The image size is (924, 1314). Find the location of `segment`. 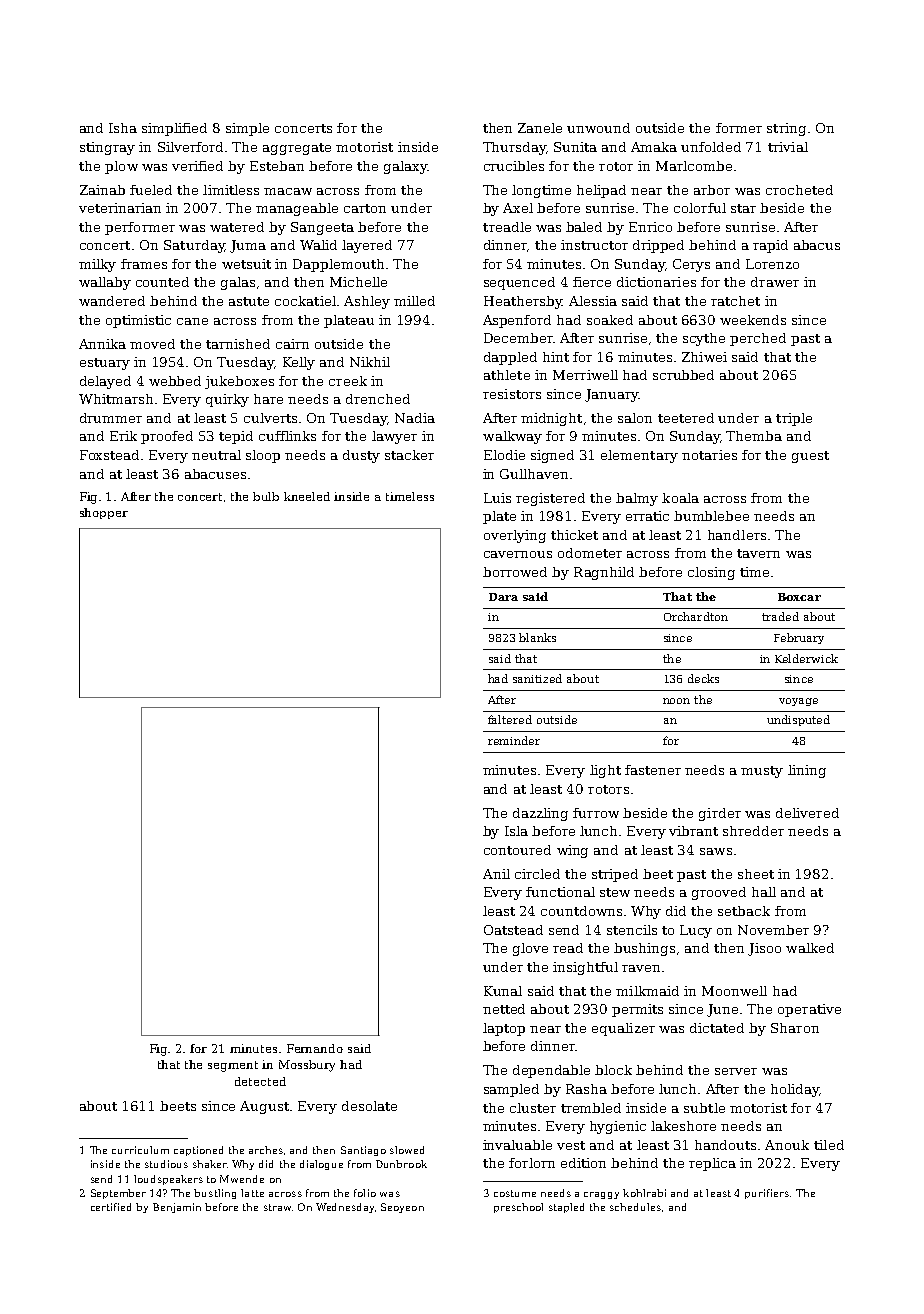

segment is located at coordinates (233, 1066).
